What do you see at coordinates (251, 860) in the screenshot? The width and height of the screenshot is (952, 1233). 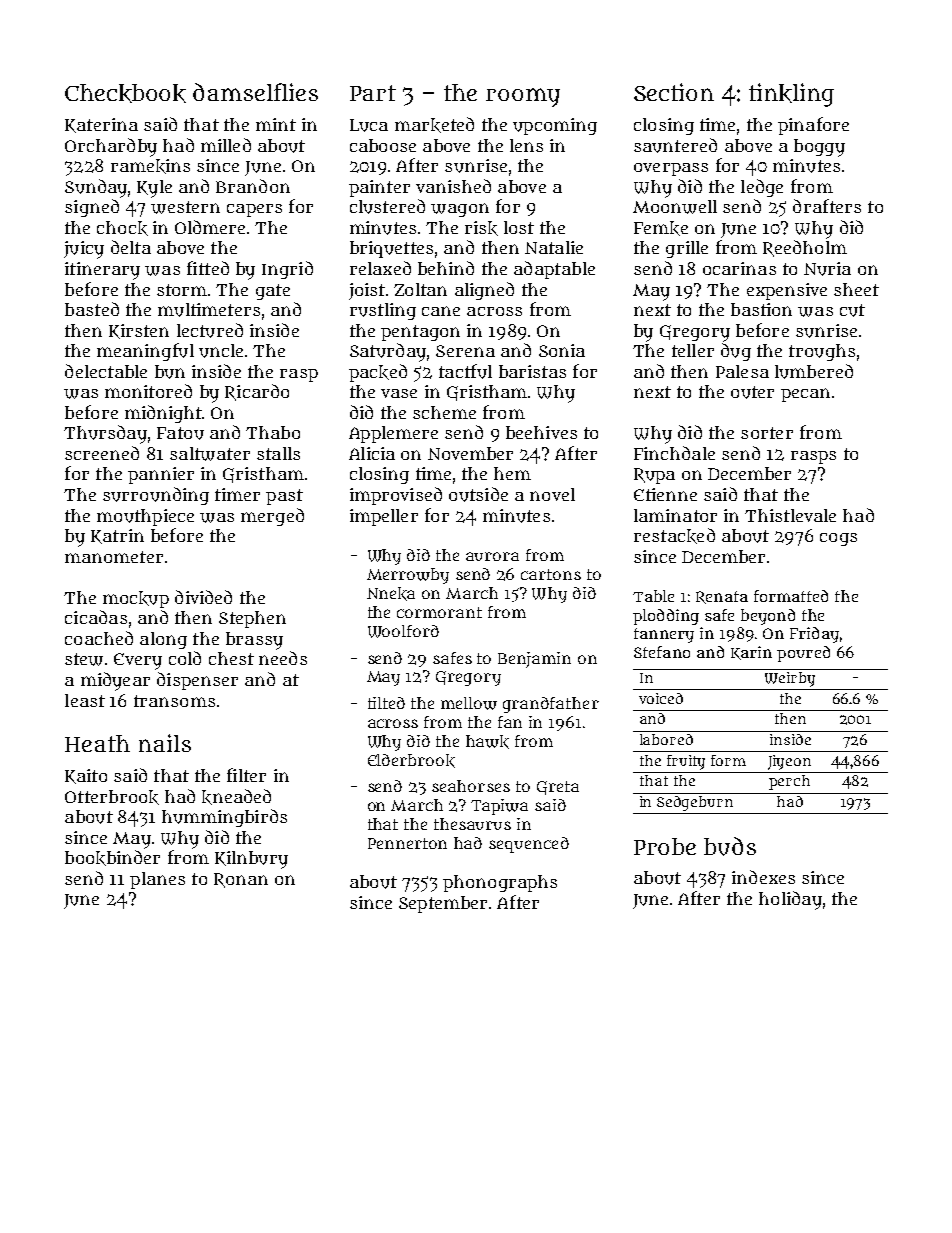 I see `Kilnbury` at bounding box center [251, 860].
